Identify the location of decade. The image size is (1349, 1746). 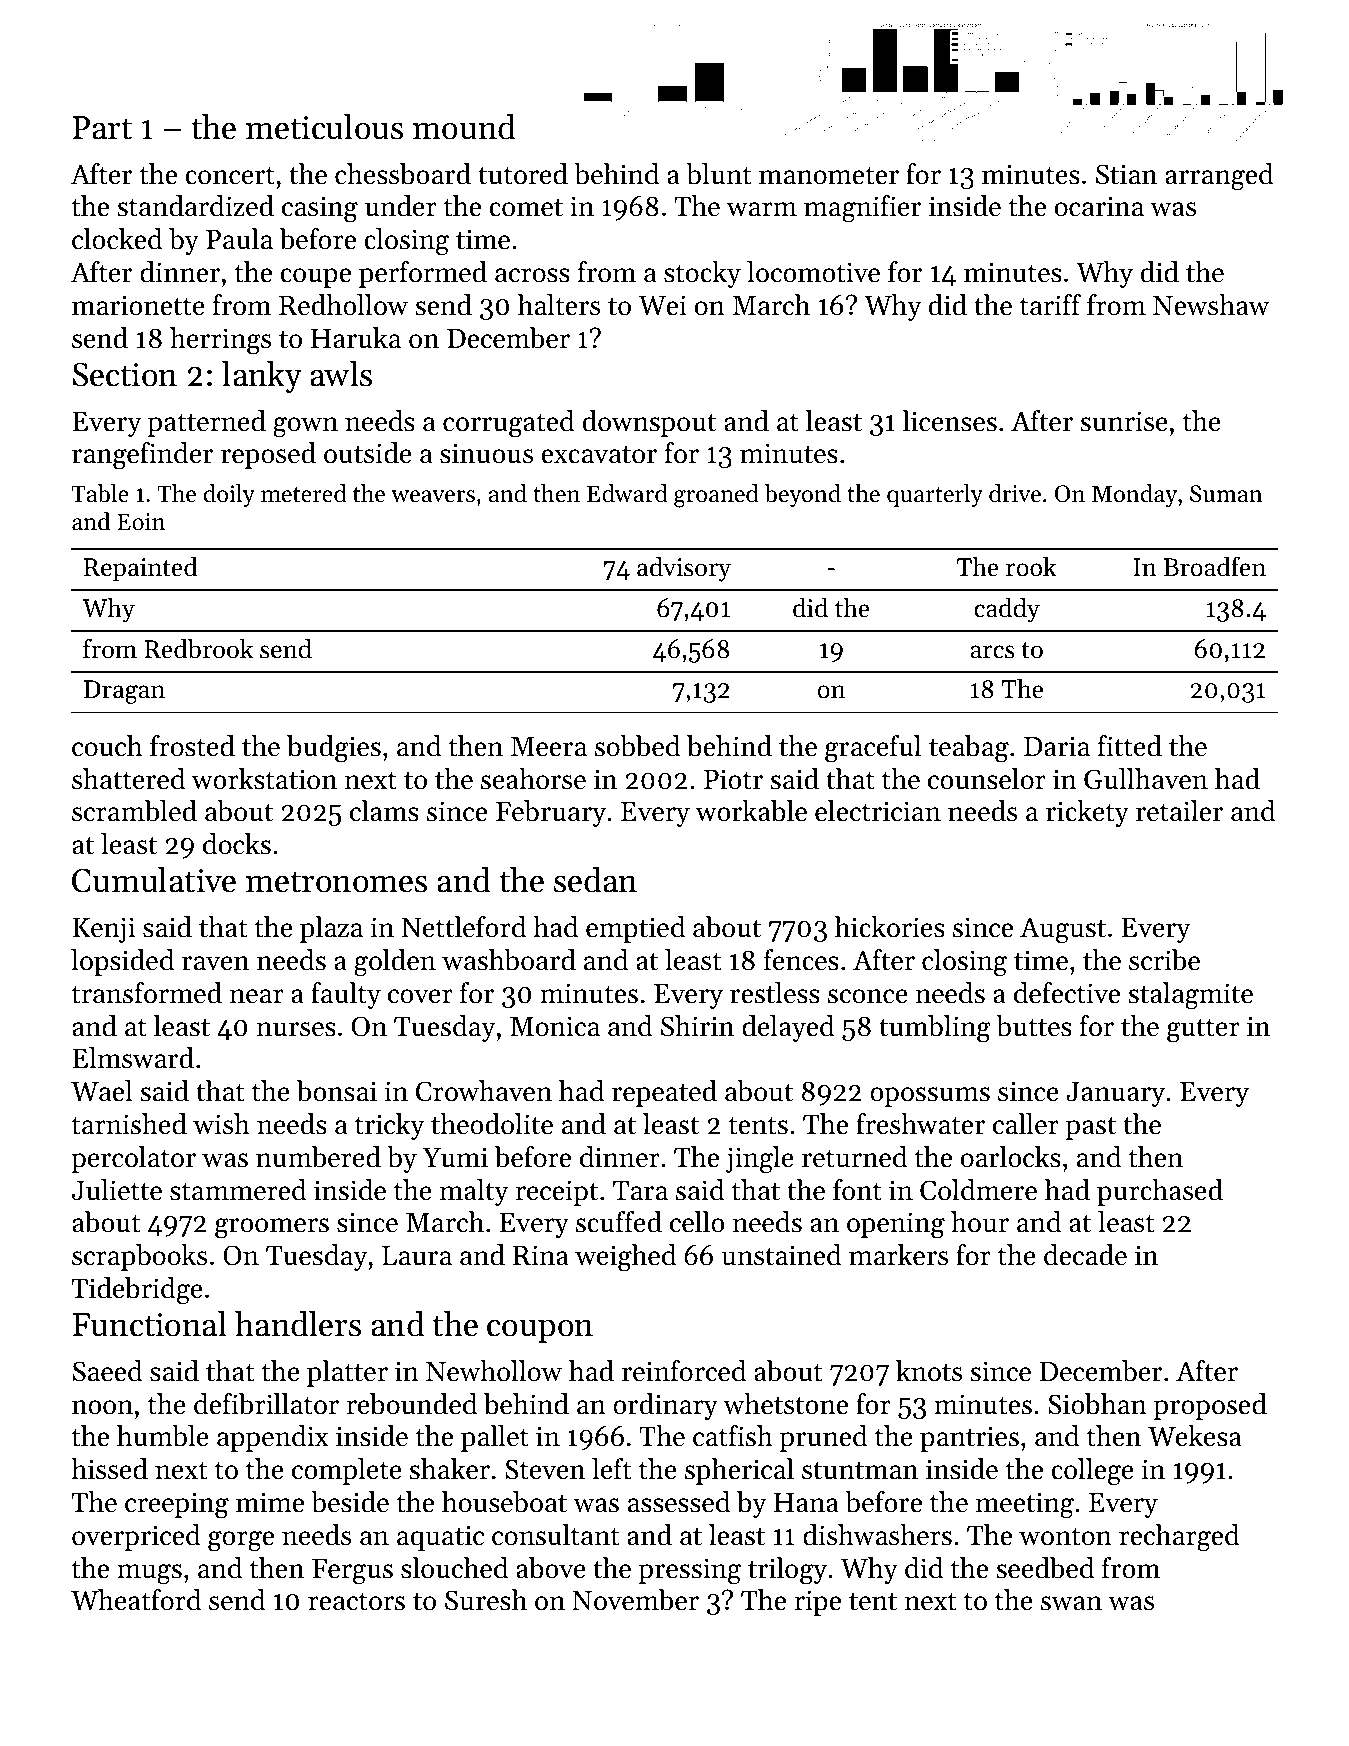
(1085, 1255).
